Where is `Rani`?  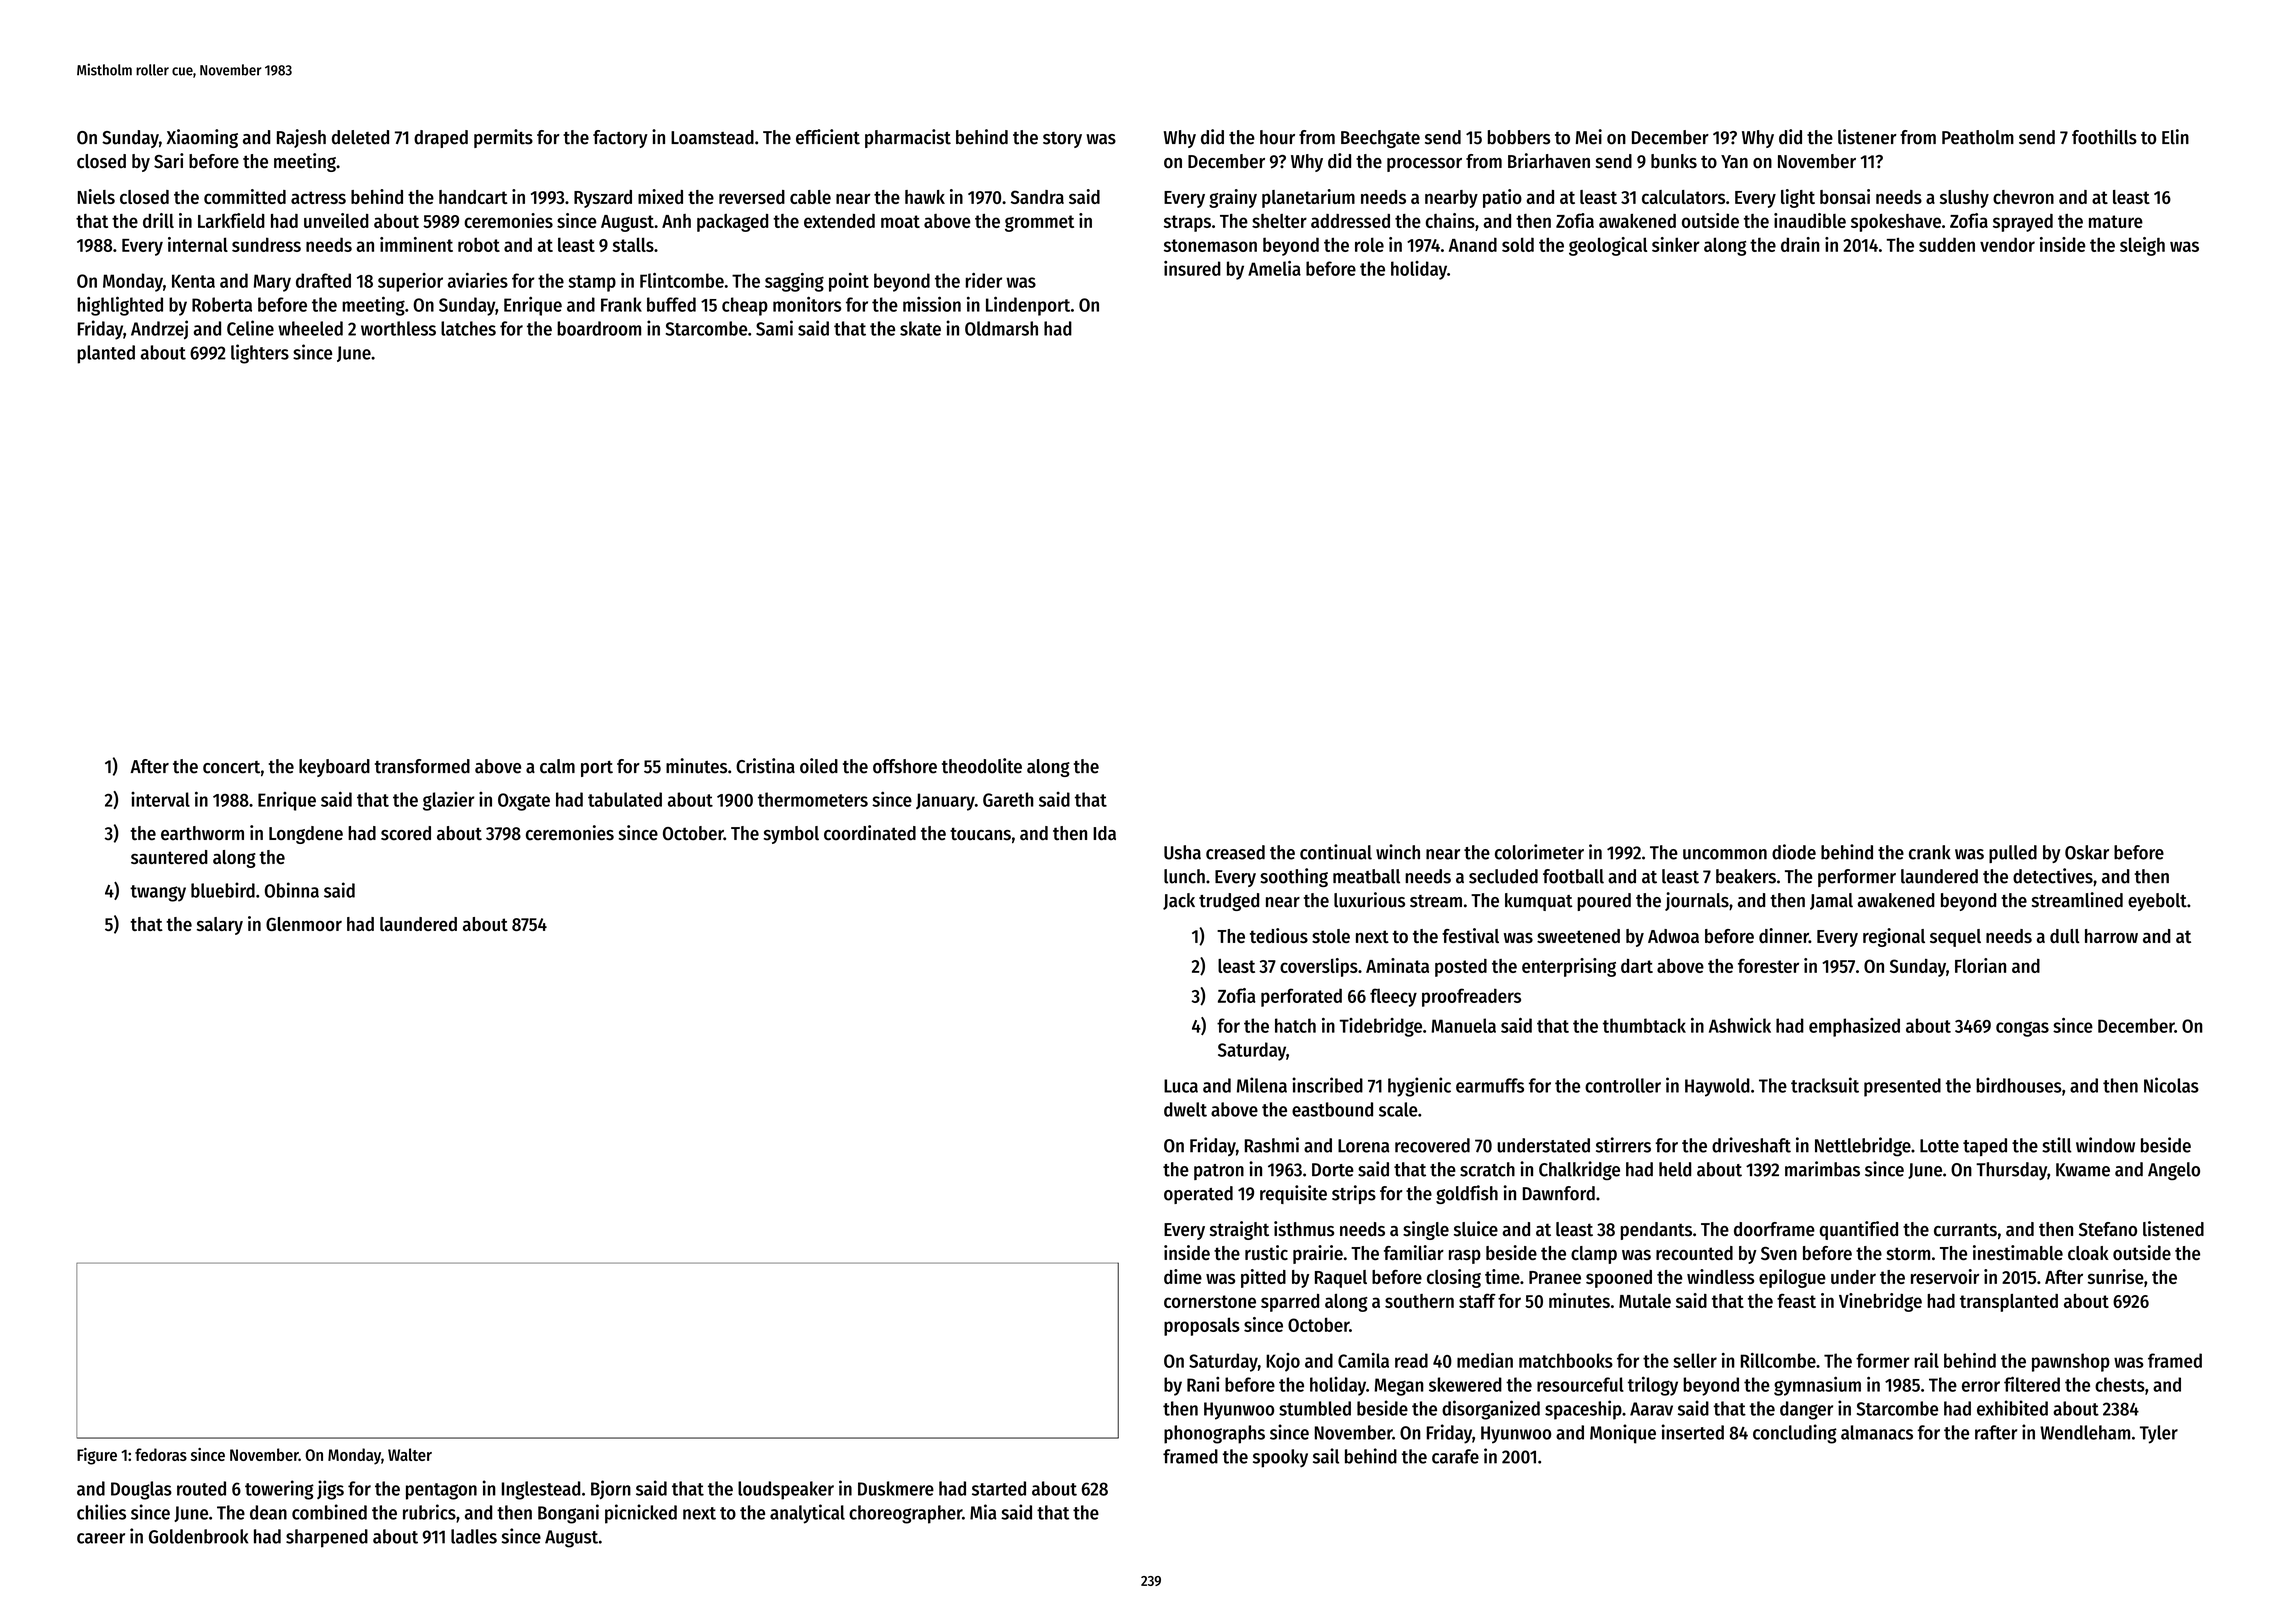 Rani is located at coordinates (1203, 1384).
